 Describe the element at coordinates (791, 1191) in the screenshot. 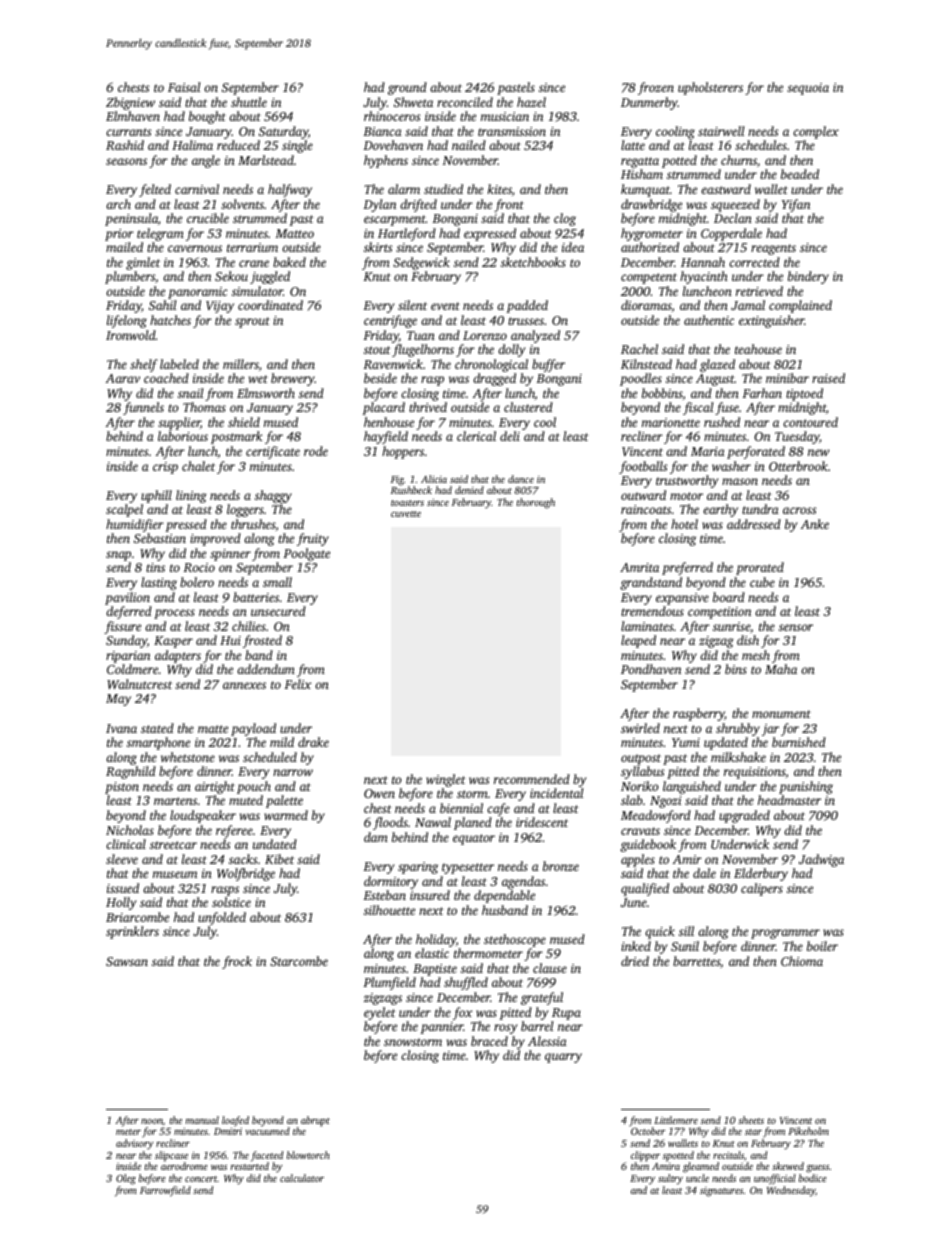

I see `Wednesday` at that location.
